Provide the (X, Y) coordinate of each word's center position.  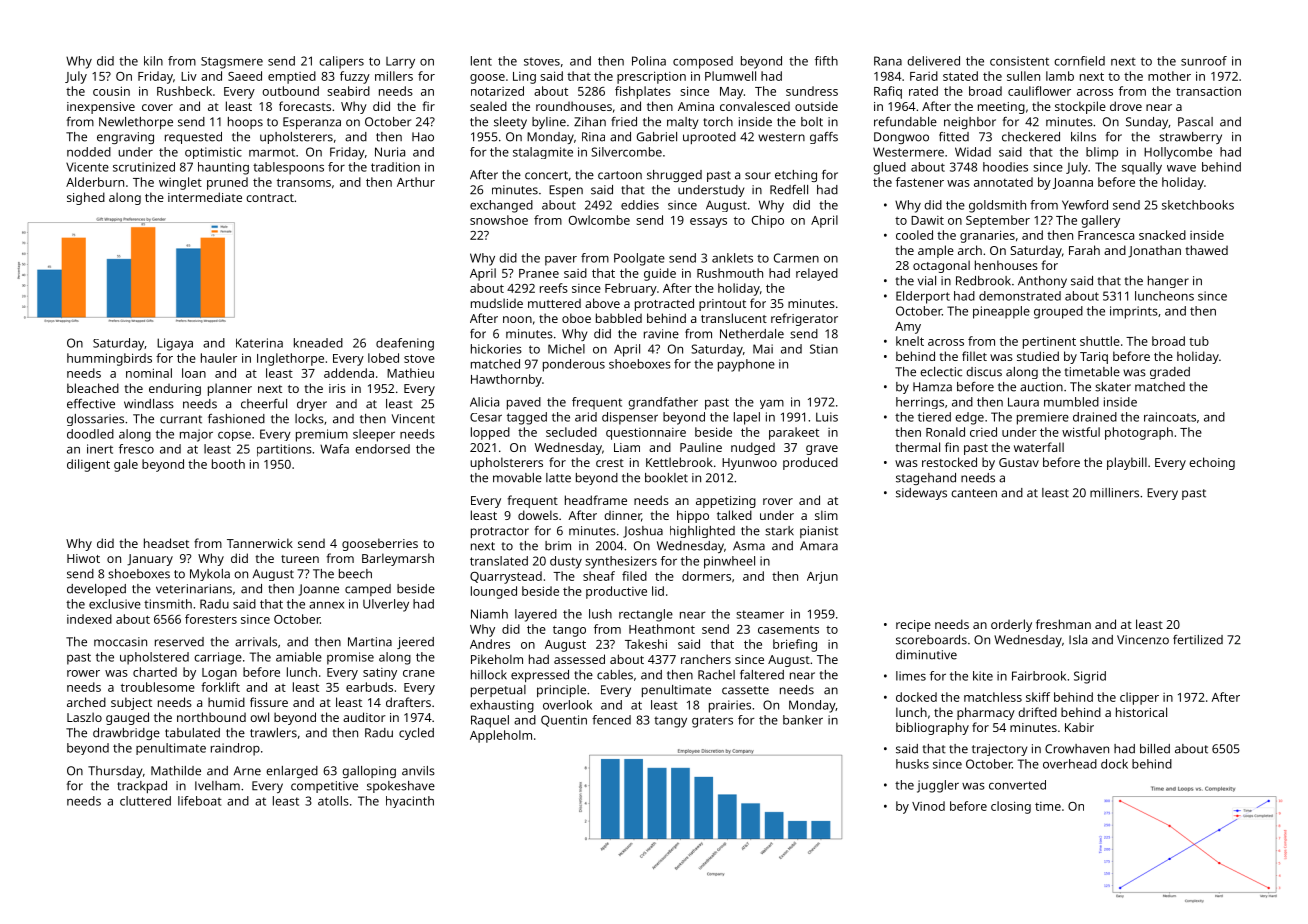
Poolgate (639, 259)
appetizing (726, 502)
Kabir (1079, 727)
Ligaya (175, 344)
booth (228, 464)
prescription (651, 77)
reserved (179, 642)
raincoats (1170, 417)
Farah (1084, 250)
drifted (1037, 712)
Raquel (490, 721)
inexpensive (101, 108)
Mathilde (176, 771)
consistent (1019, 61)
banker (803, 720)
